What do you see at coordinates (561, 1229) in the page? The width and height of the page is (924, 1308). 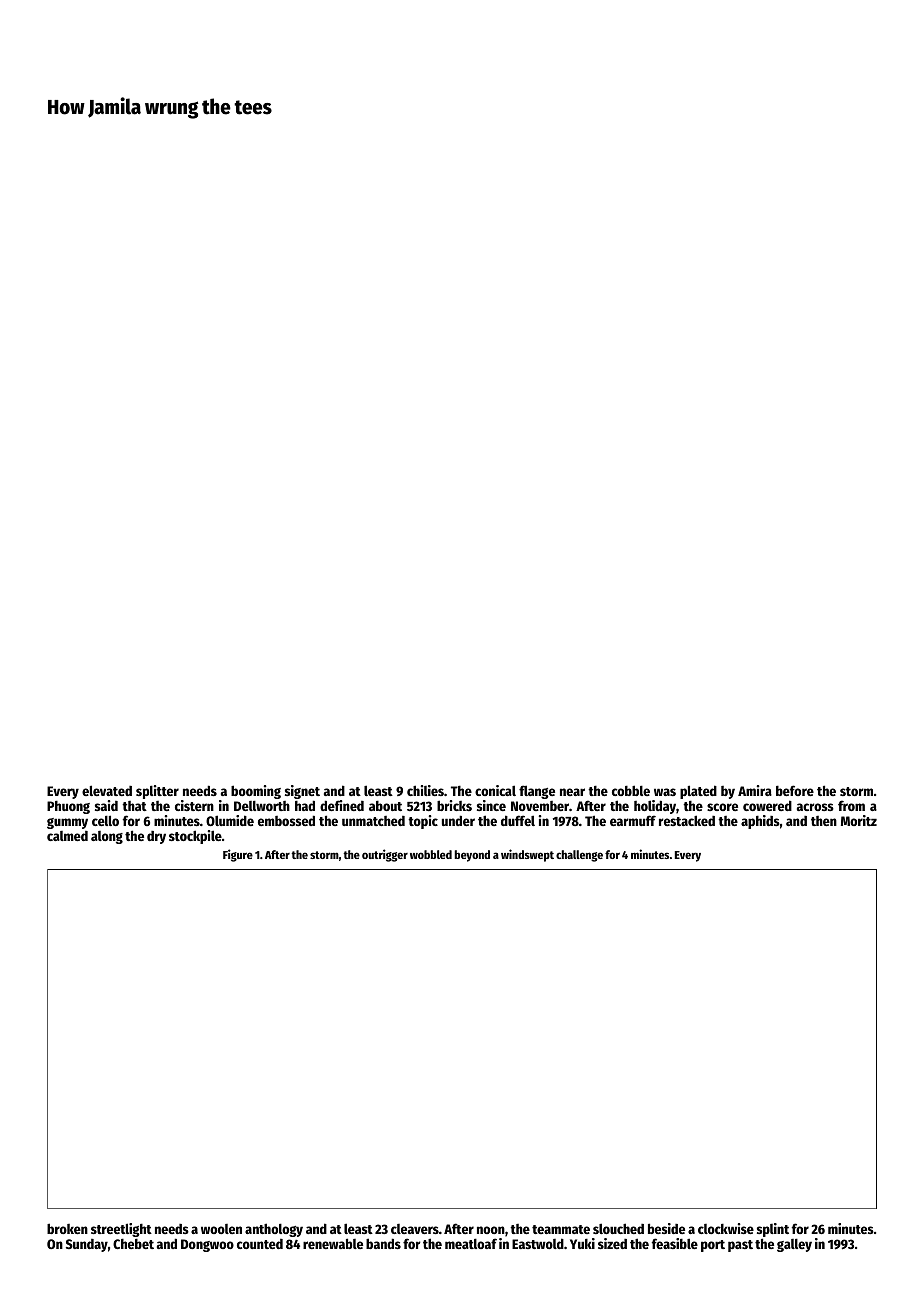 I see `teammate` at bounding box center [561, 1229].
